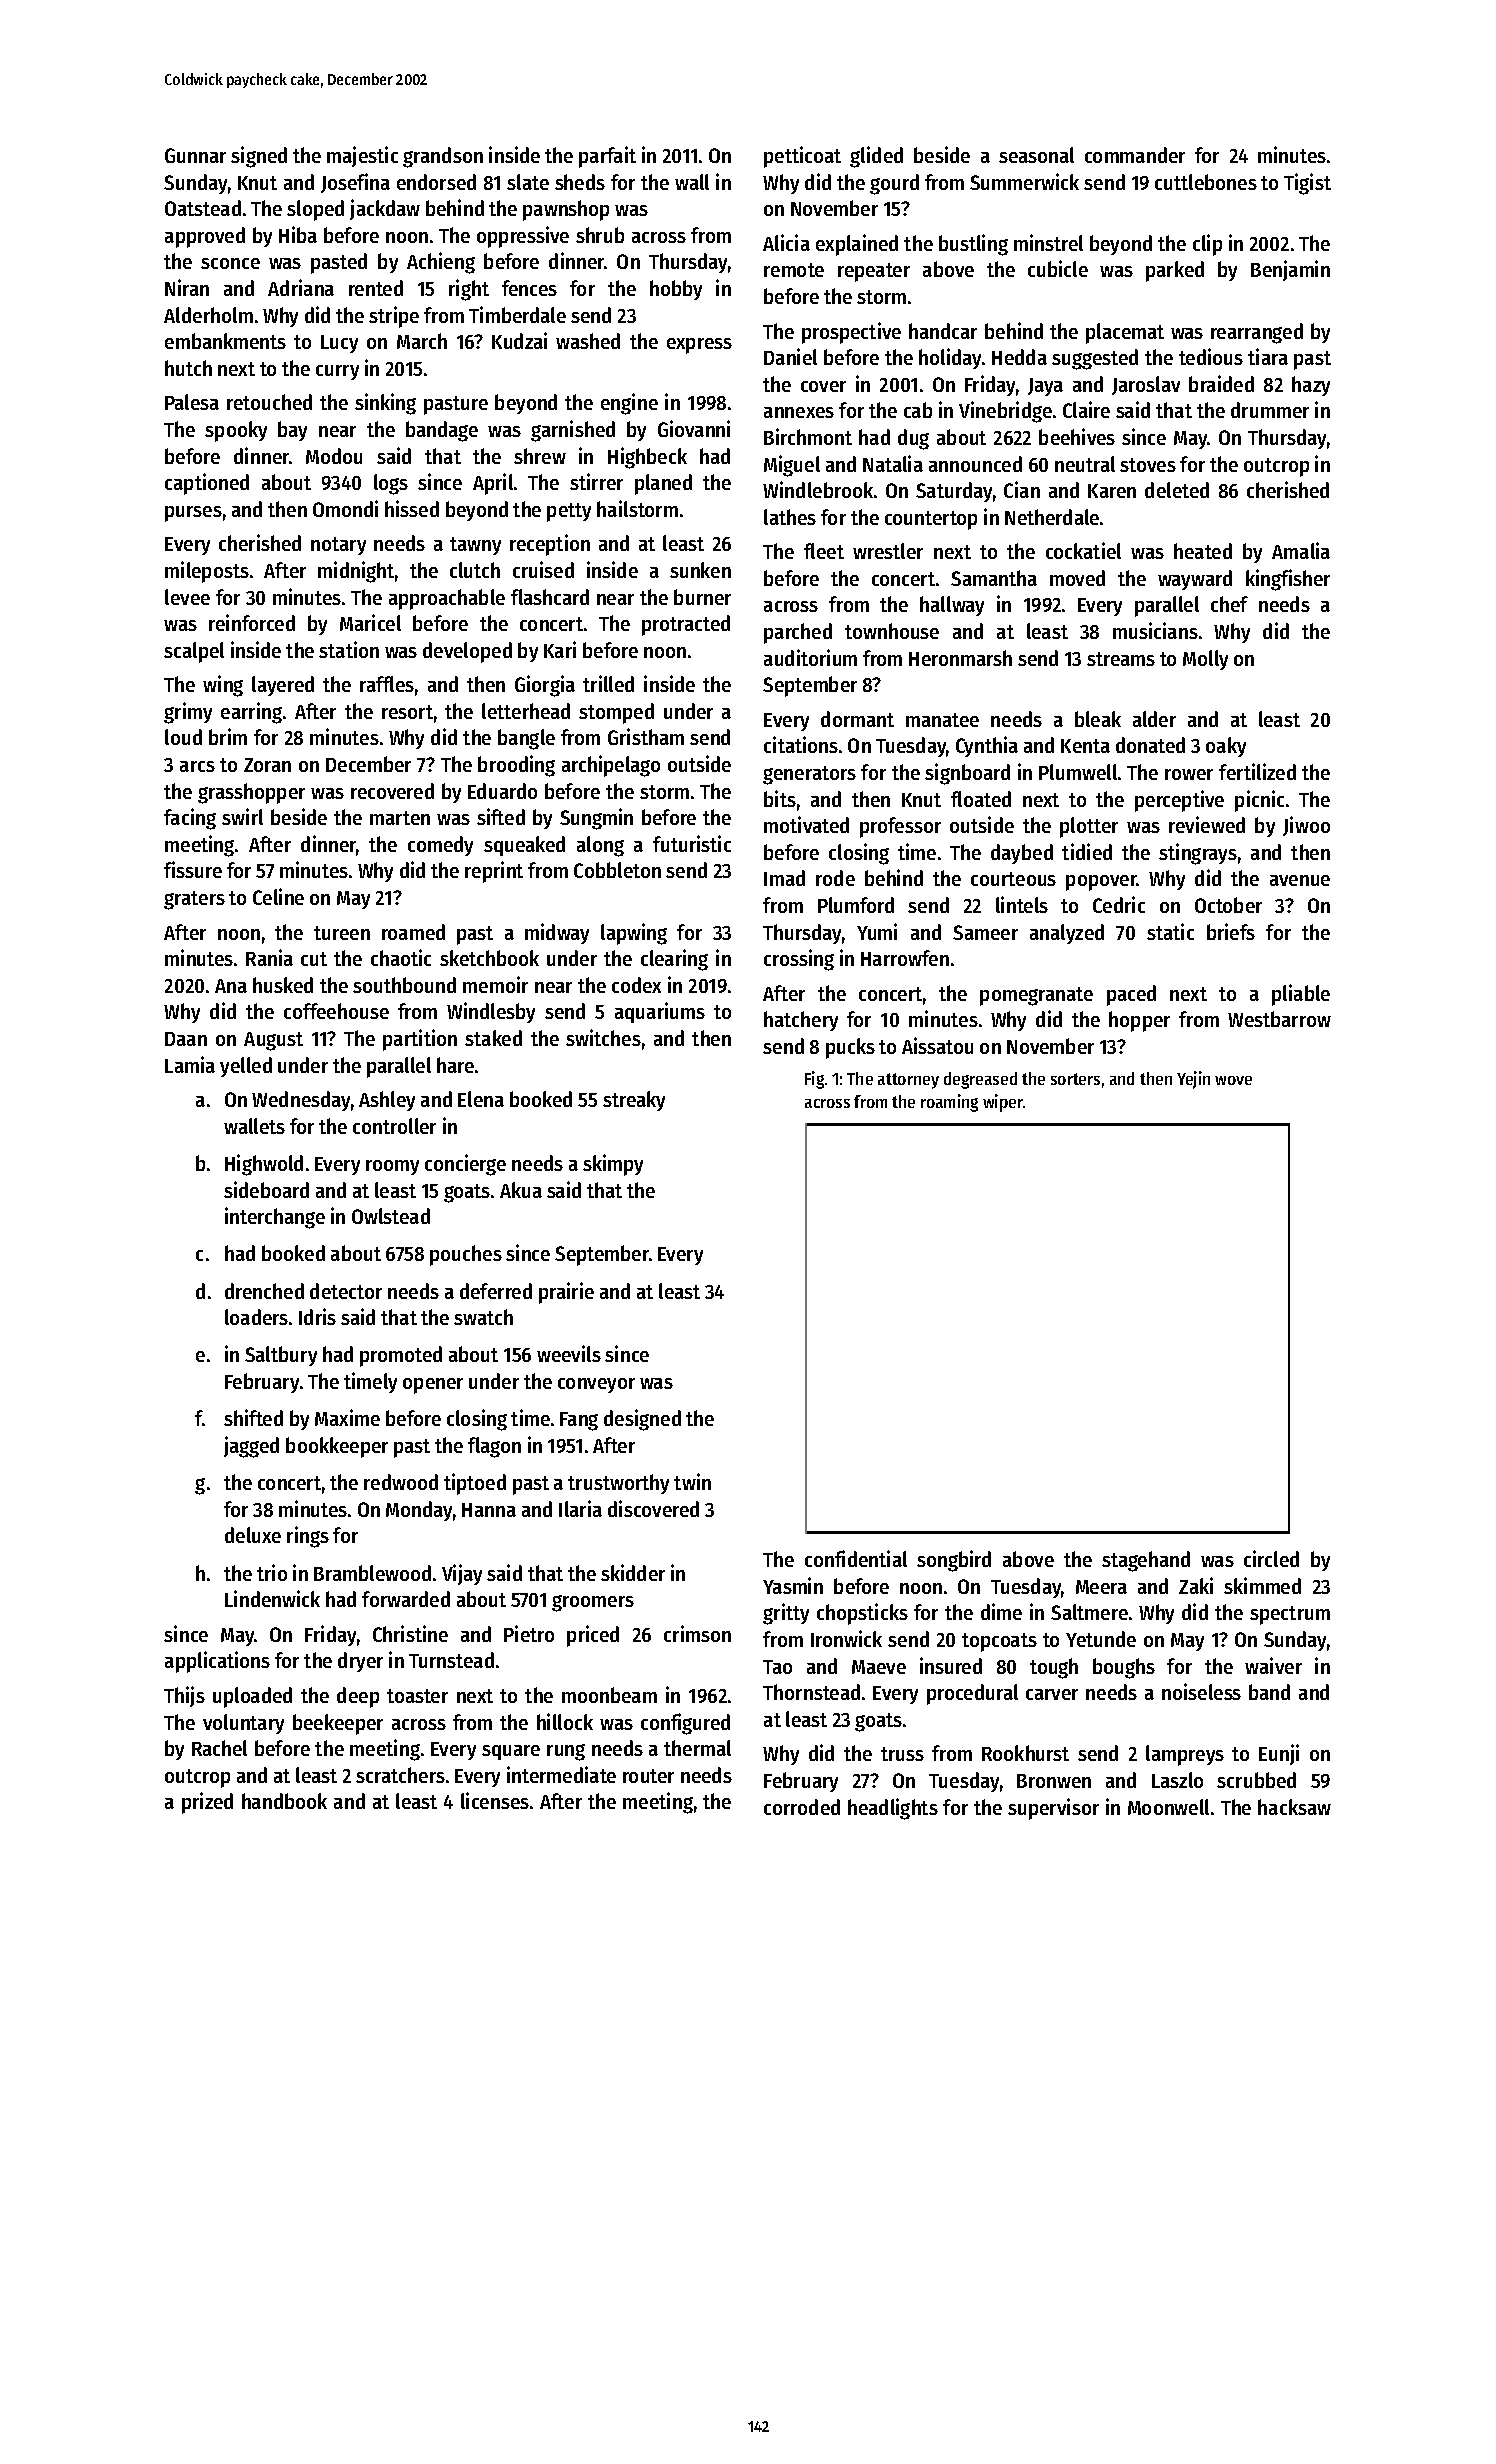 Image resolution: width=1496 pixels, height=2464 pixels. I want to click on Maxime, so click(347, 1417).
